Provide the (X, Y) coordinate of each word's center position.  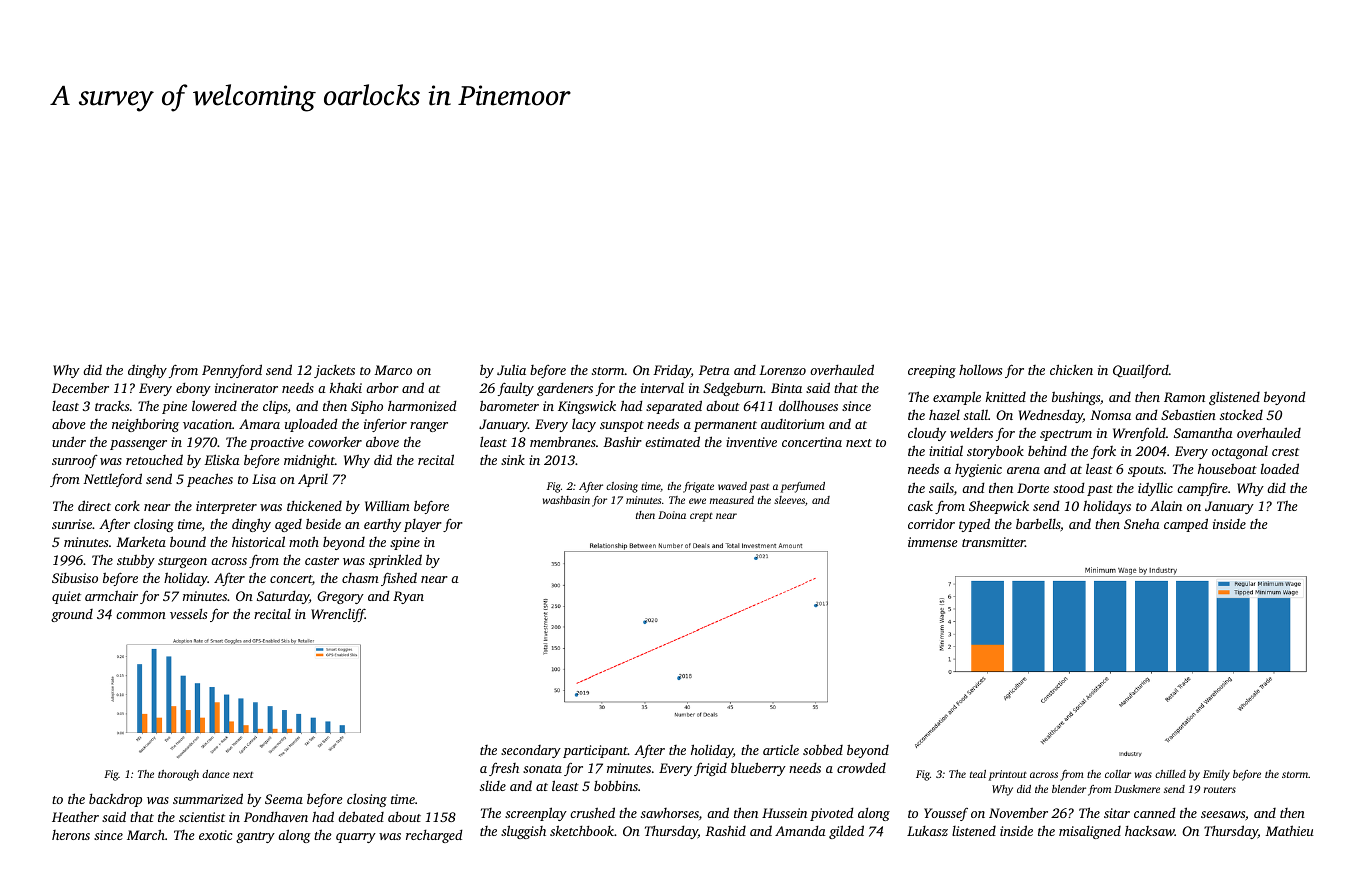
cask (920, 506)
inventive (751, 442)
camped (1186, 525)
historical (258, 541)
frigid (710, 769)
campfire (1202, 489)
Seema (284, 799)
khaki (346, 387)
